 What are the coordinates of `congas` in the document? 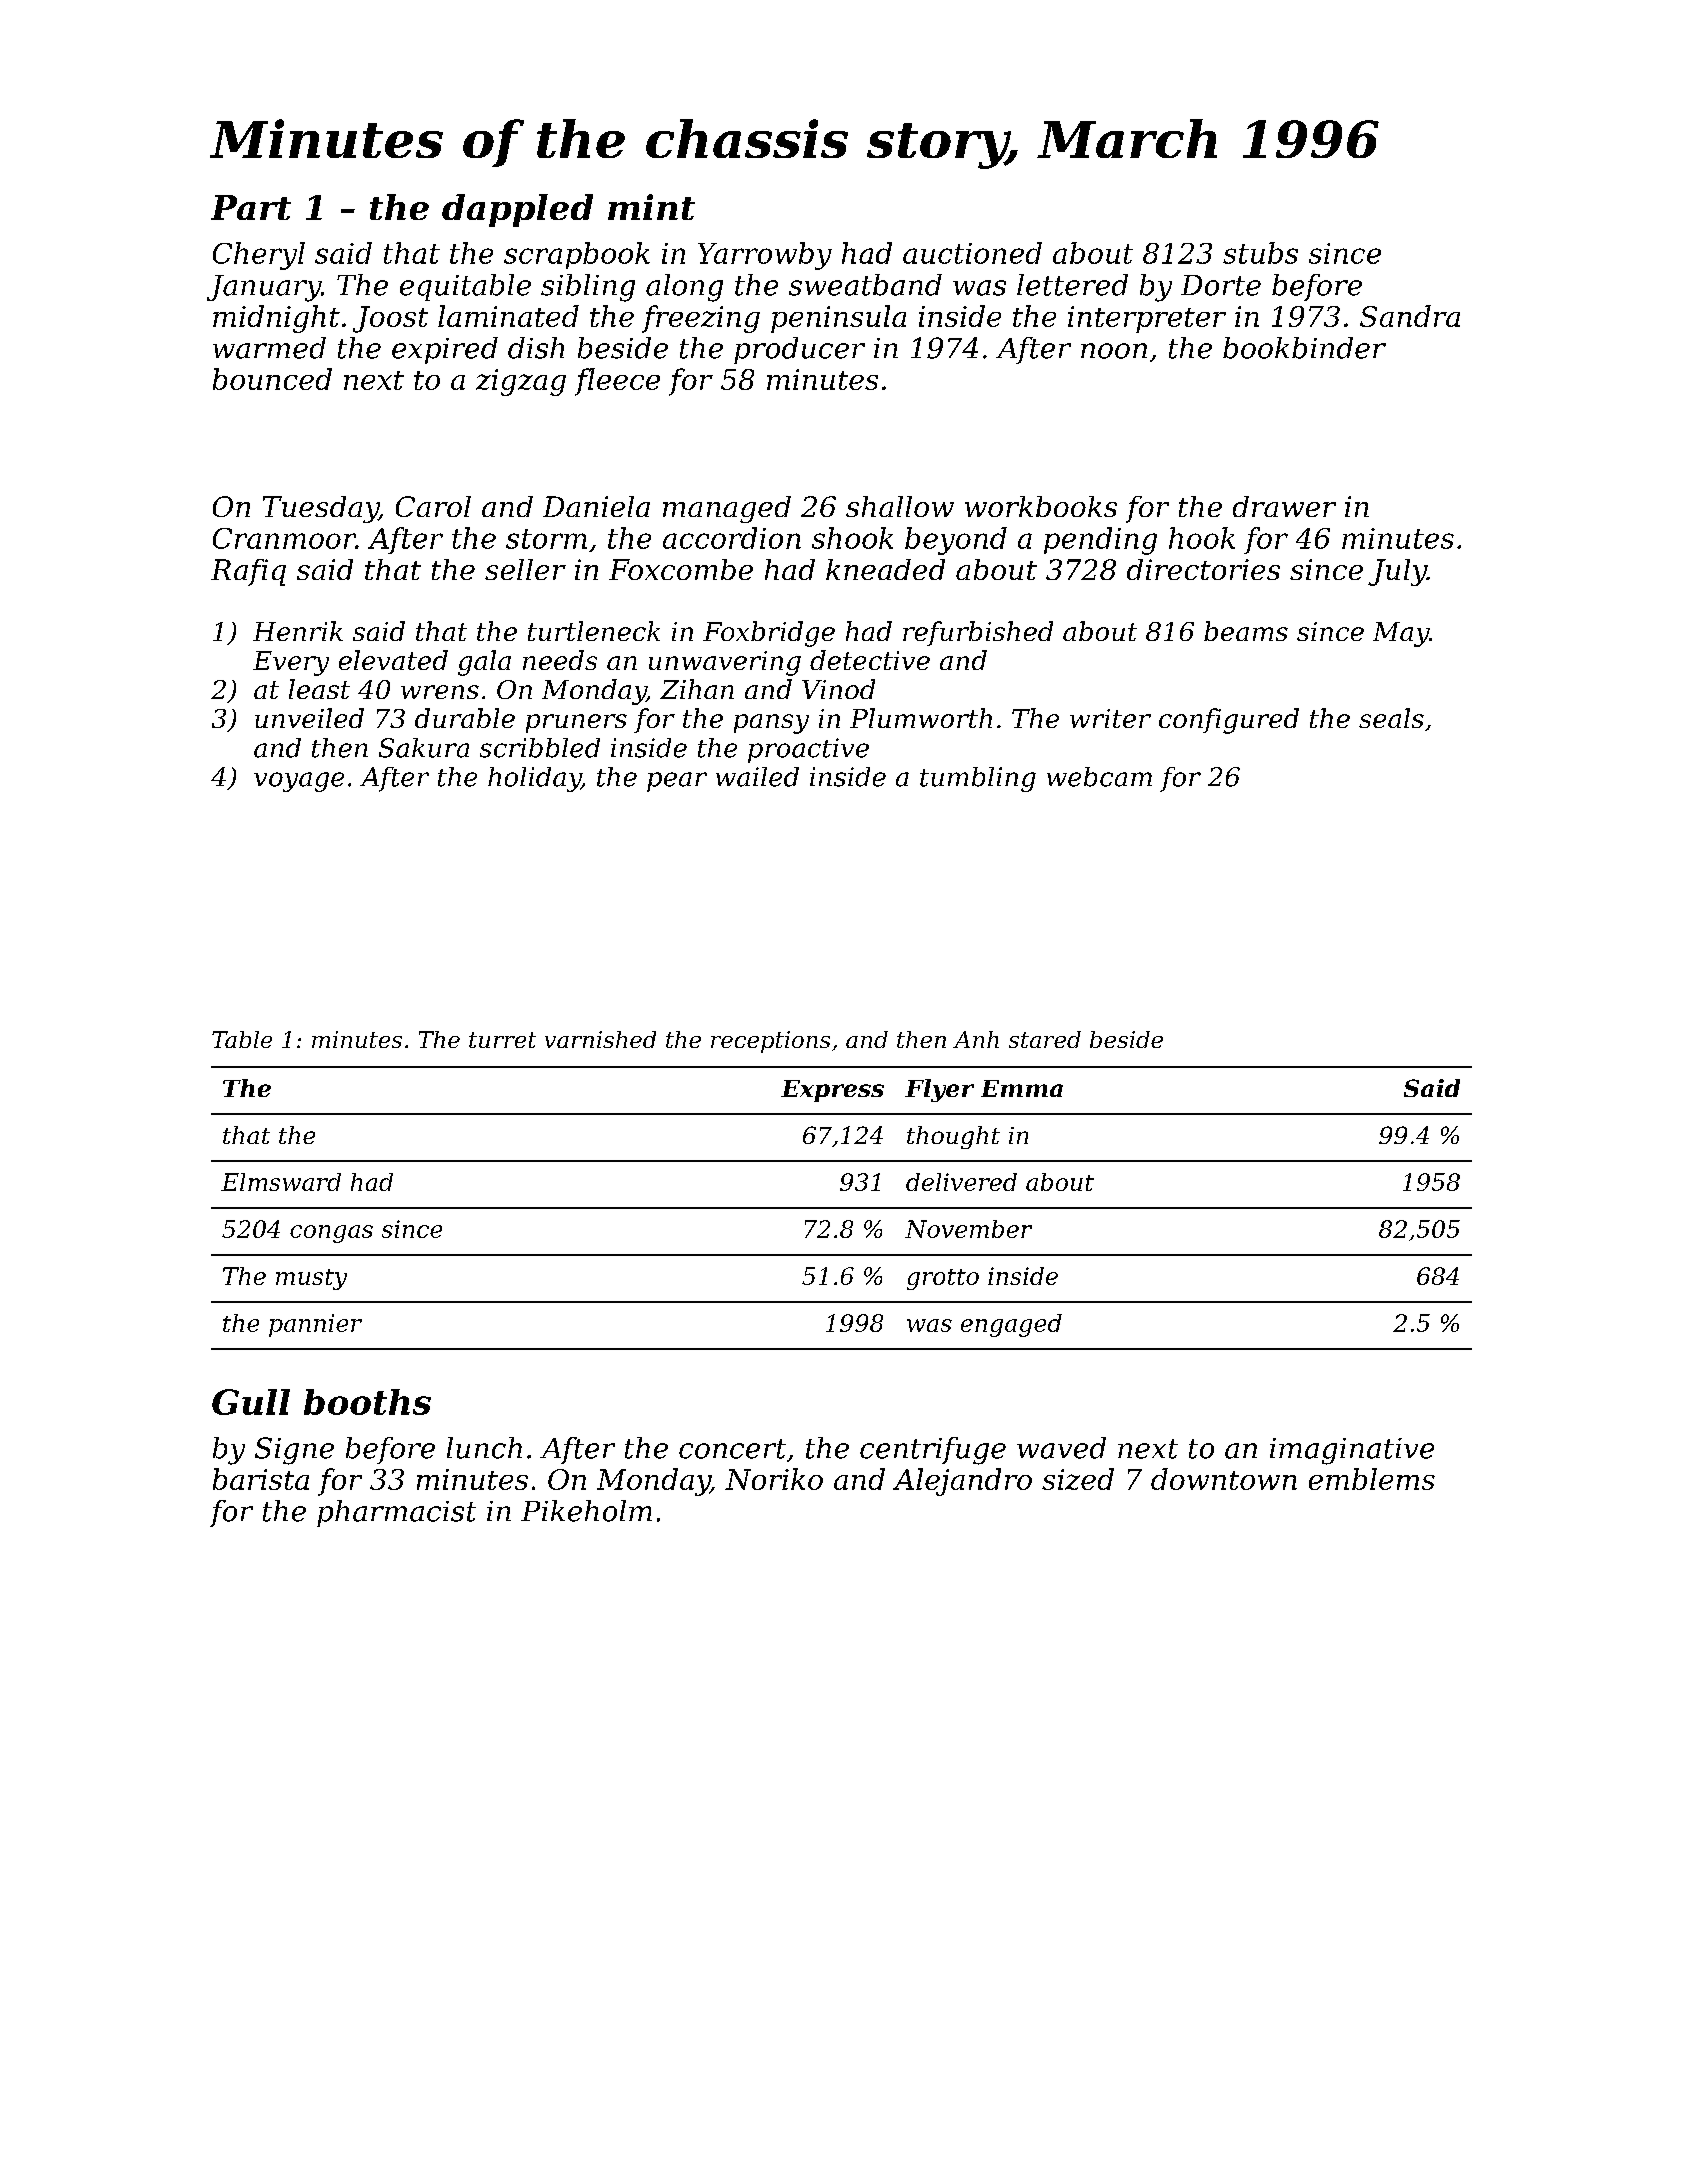 It's located at (331, 1234).
